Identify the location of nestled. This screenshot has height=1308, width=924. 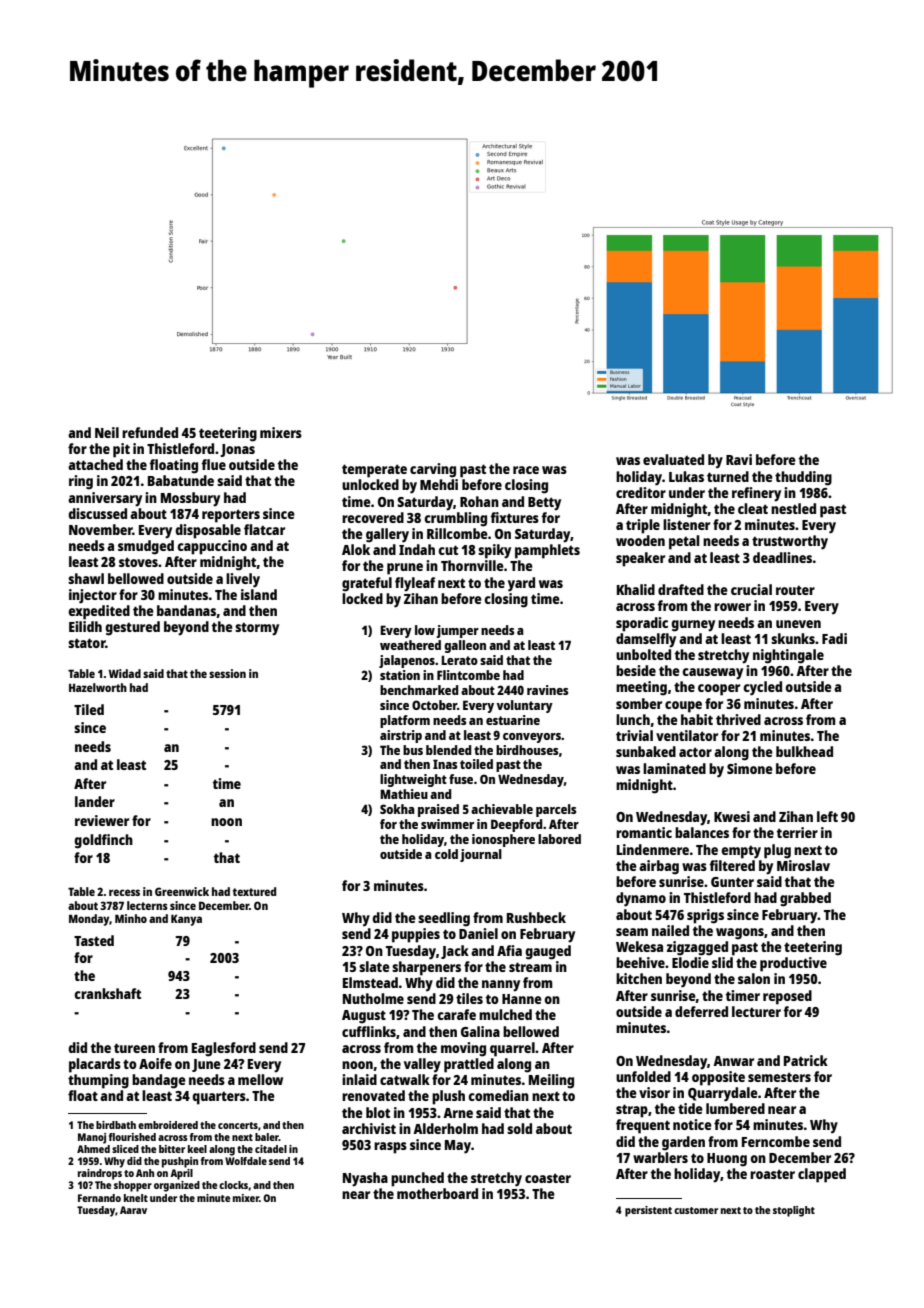
(793, 508).
